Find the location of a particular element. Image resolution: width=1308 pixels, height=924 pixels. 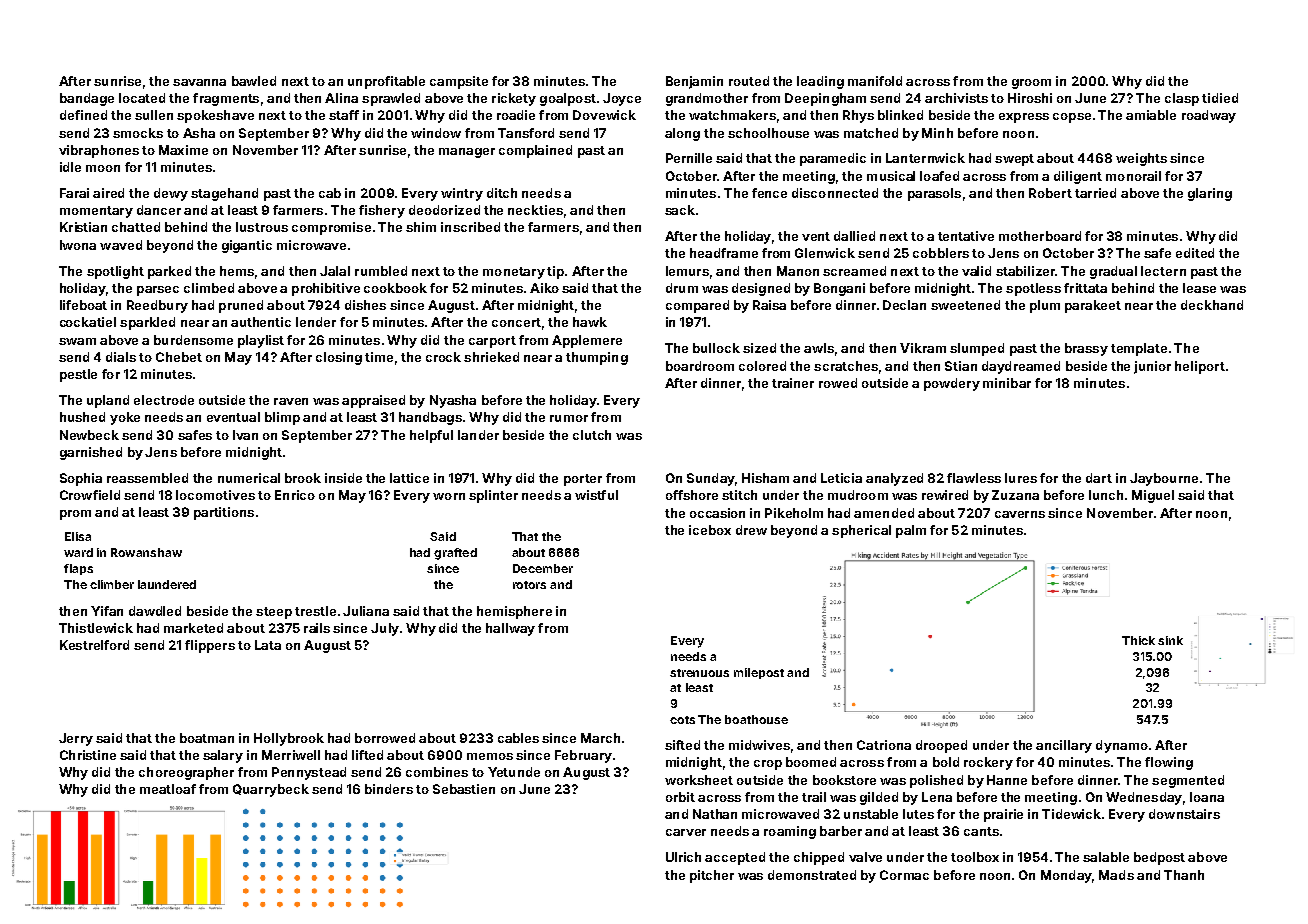

goalpost is located at coordinates (568, 99).
